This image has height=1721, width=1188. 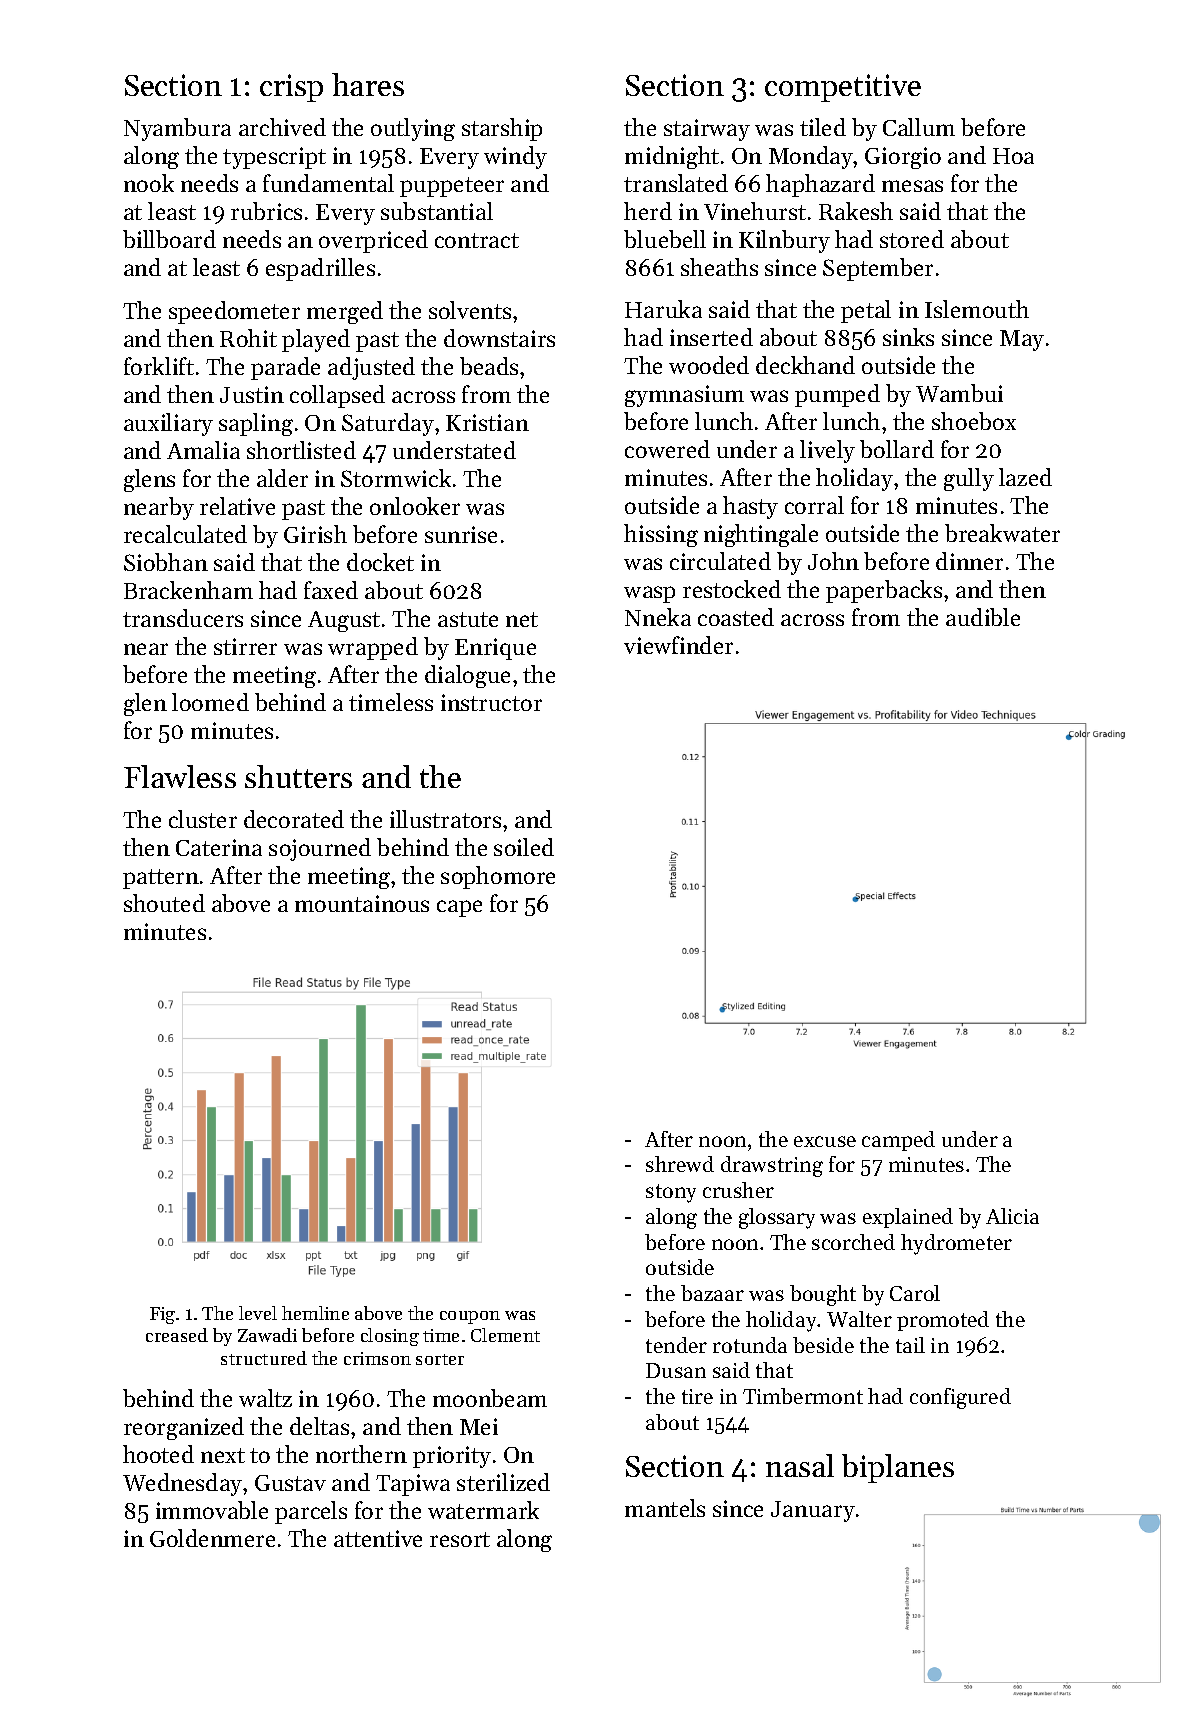 I want to click on hasty, so click(x=750, y=507).
